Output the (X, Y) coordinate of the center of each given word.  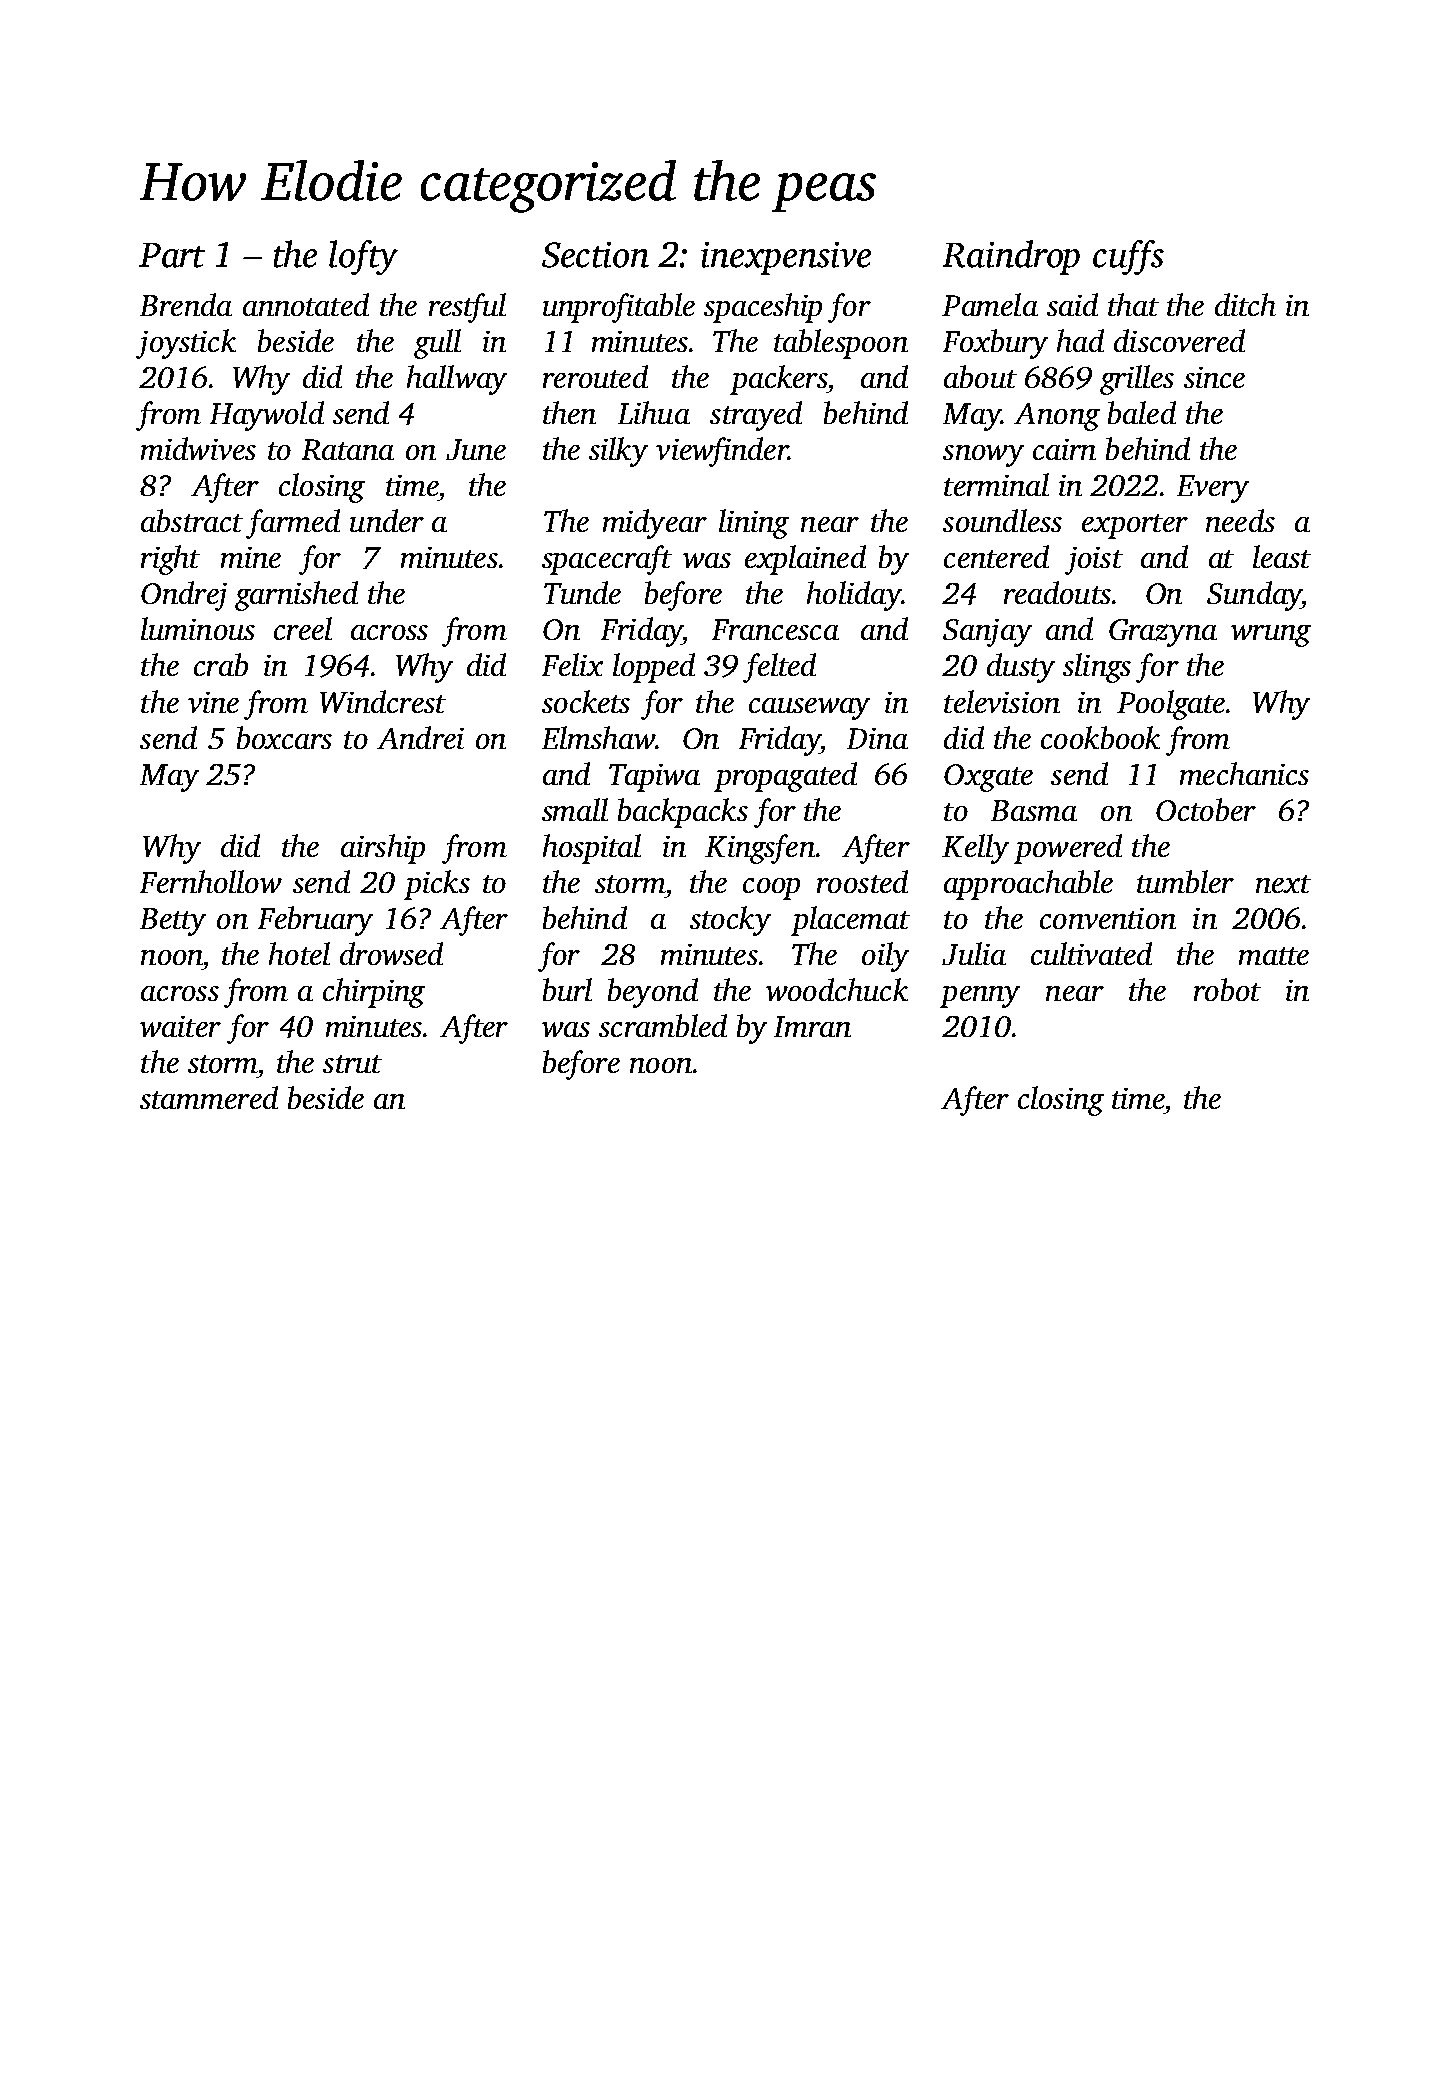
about (980, 376)
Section (595, 255)
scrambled (663, 1025)
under (387, 520)
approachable (1028, 885)
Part (172, 255)
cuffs (1128, 257)
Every (1213, 489)
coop (771, 889)
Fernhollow (211, 881)
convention (1108, 918)
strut (352, 1064)
